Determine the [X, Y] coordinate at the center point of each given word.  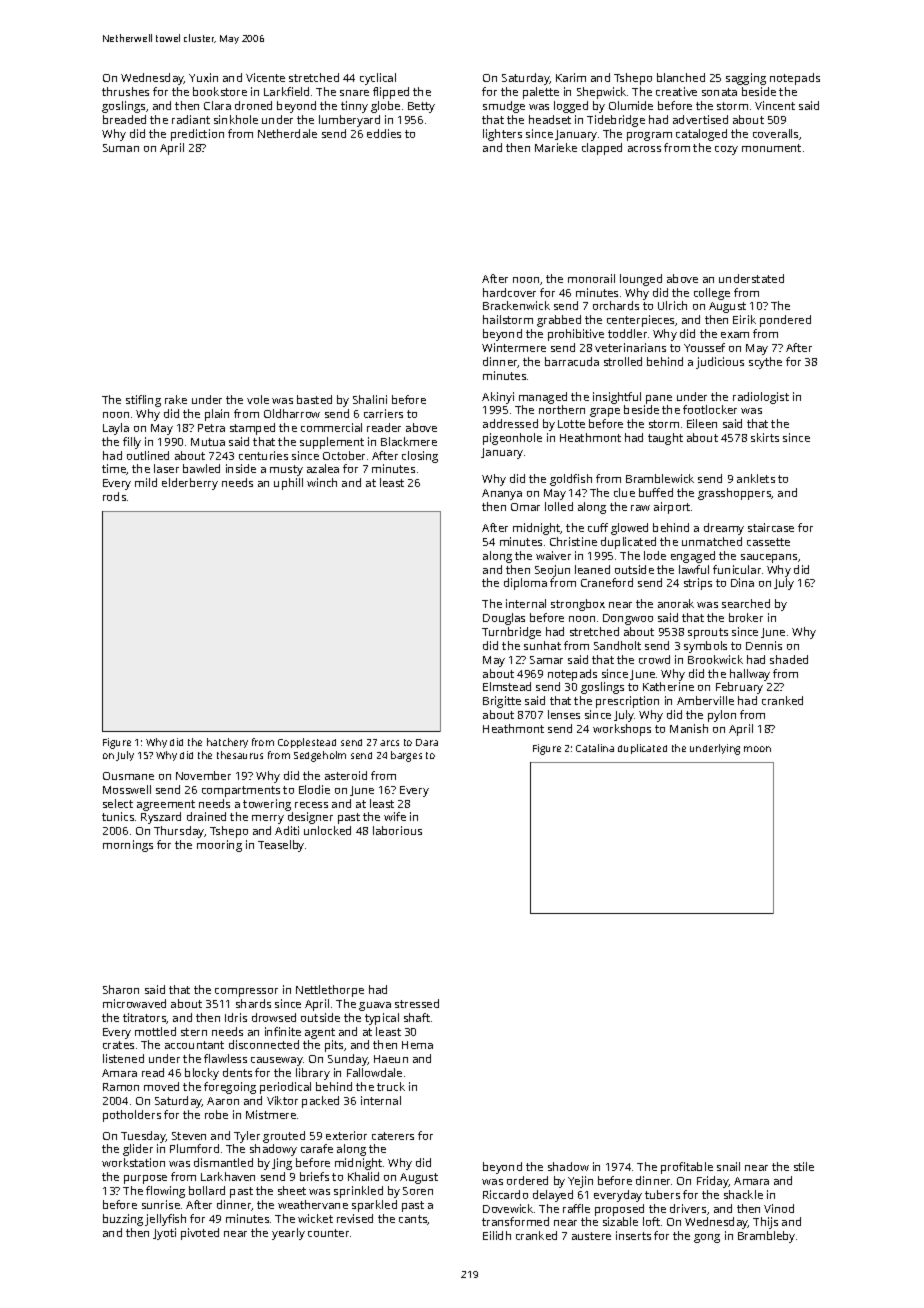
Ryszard [161, 818]
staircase [771, 527]
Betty [421, 107]
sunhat [542, 645]
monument [771, 148]
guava [375, 1006]
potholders [132, 1116]
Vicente [265, 77]
